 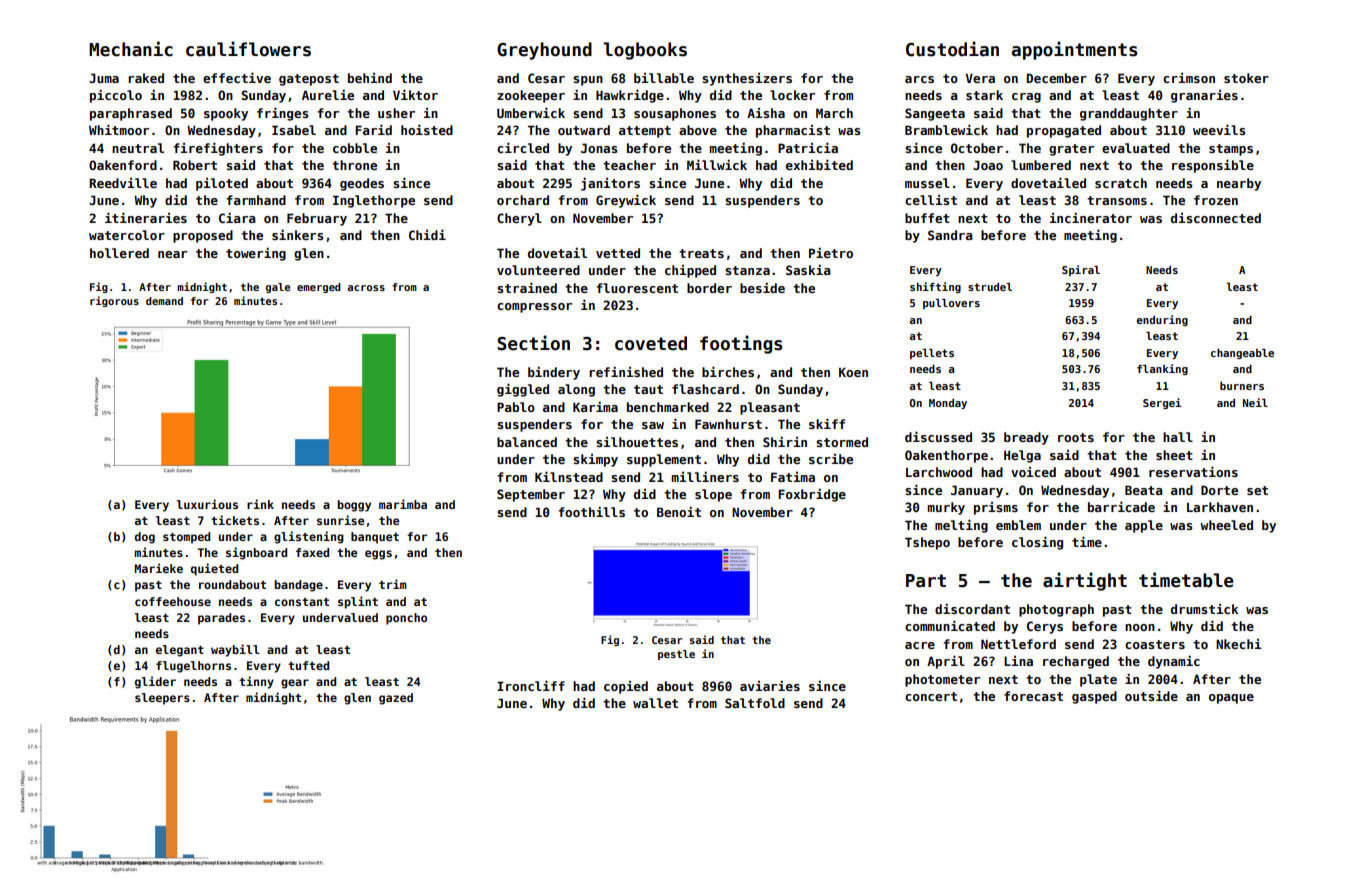 I want to click on sleepers, so click(x=162, y=699).
